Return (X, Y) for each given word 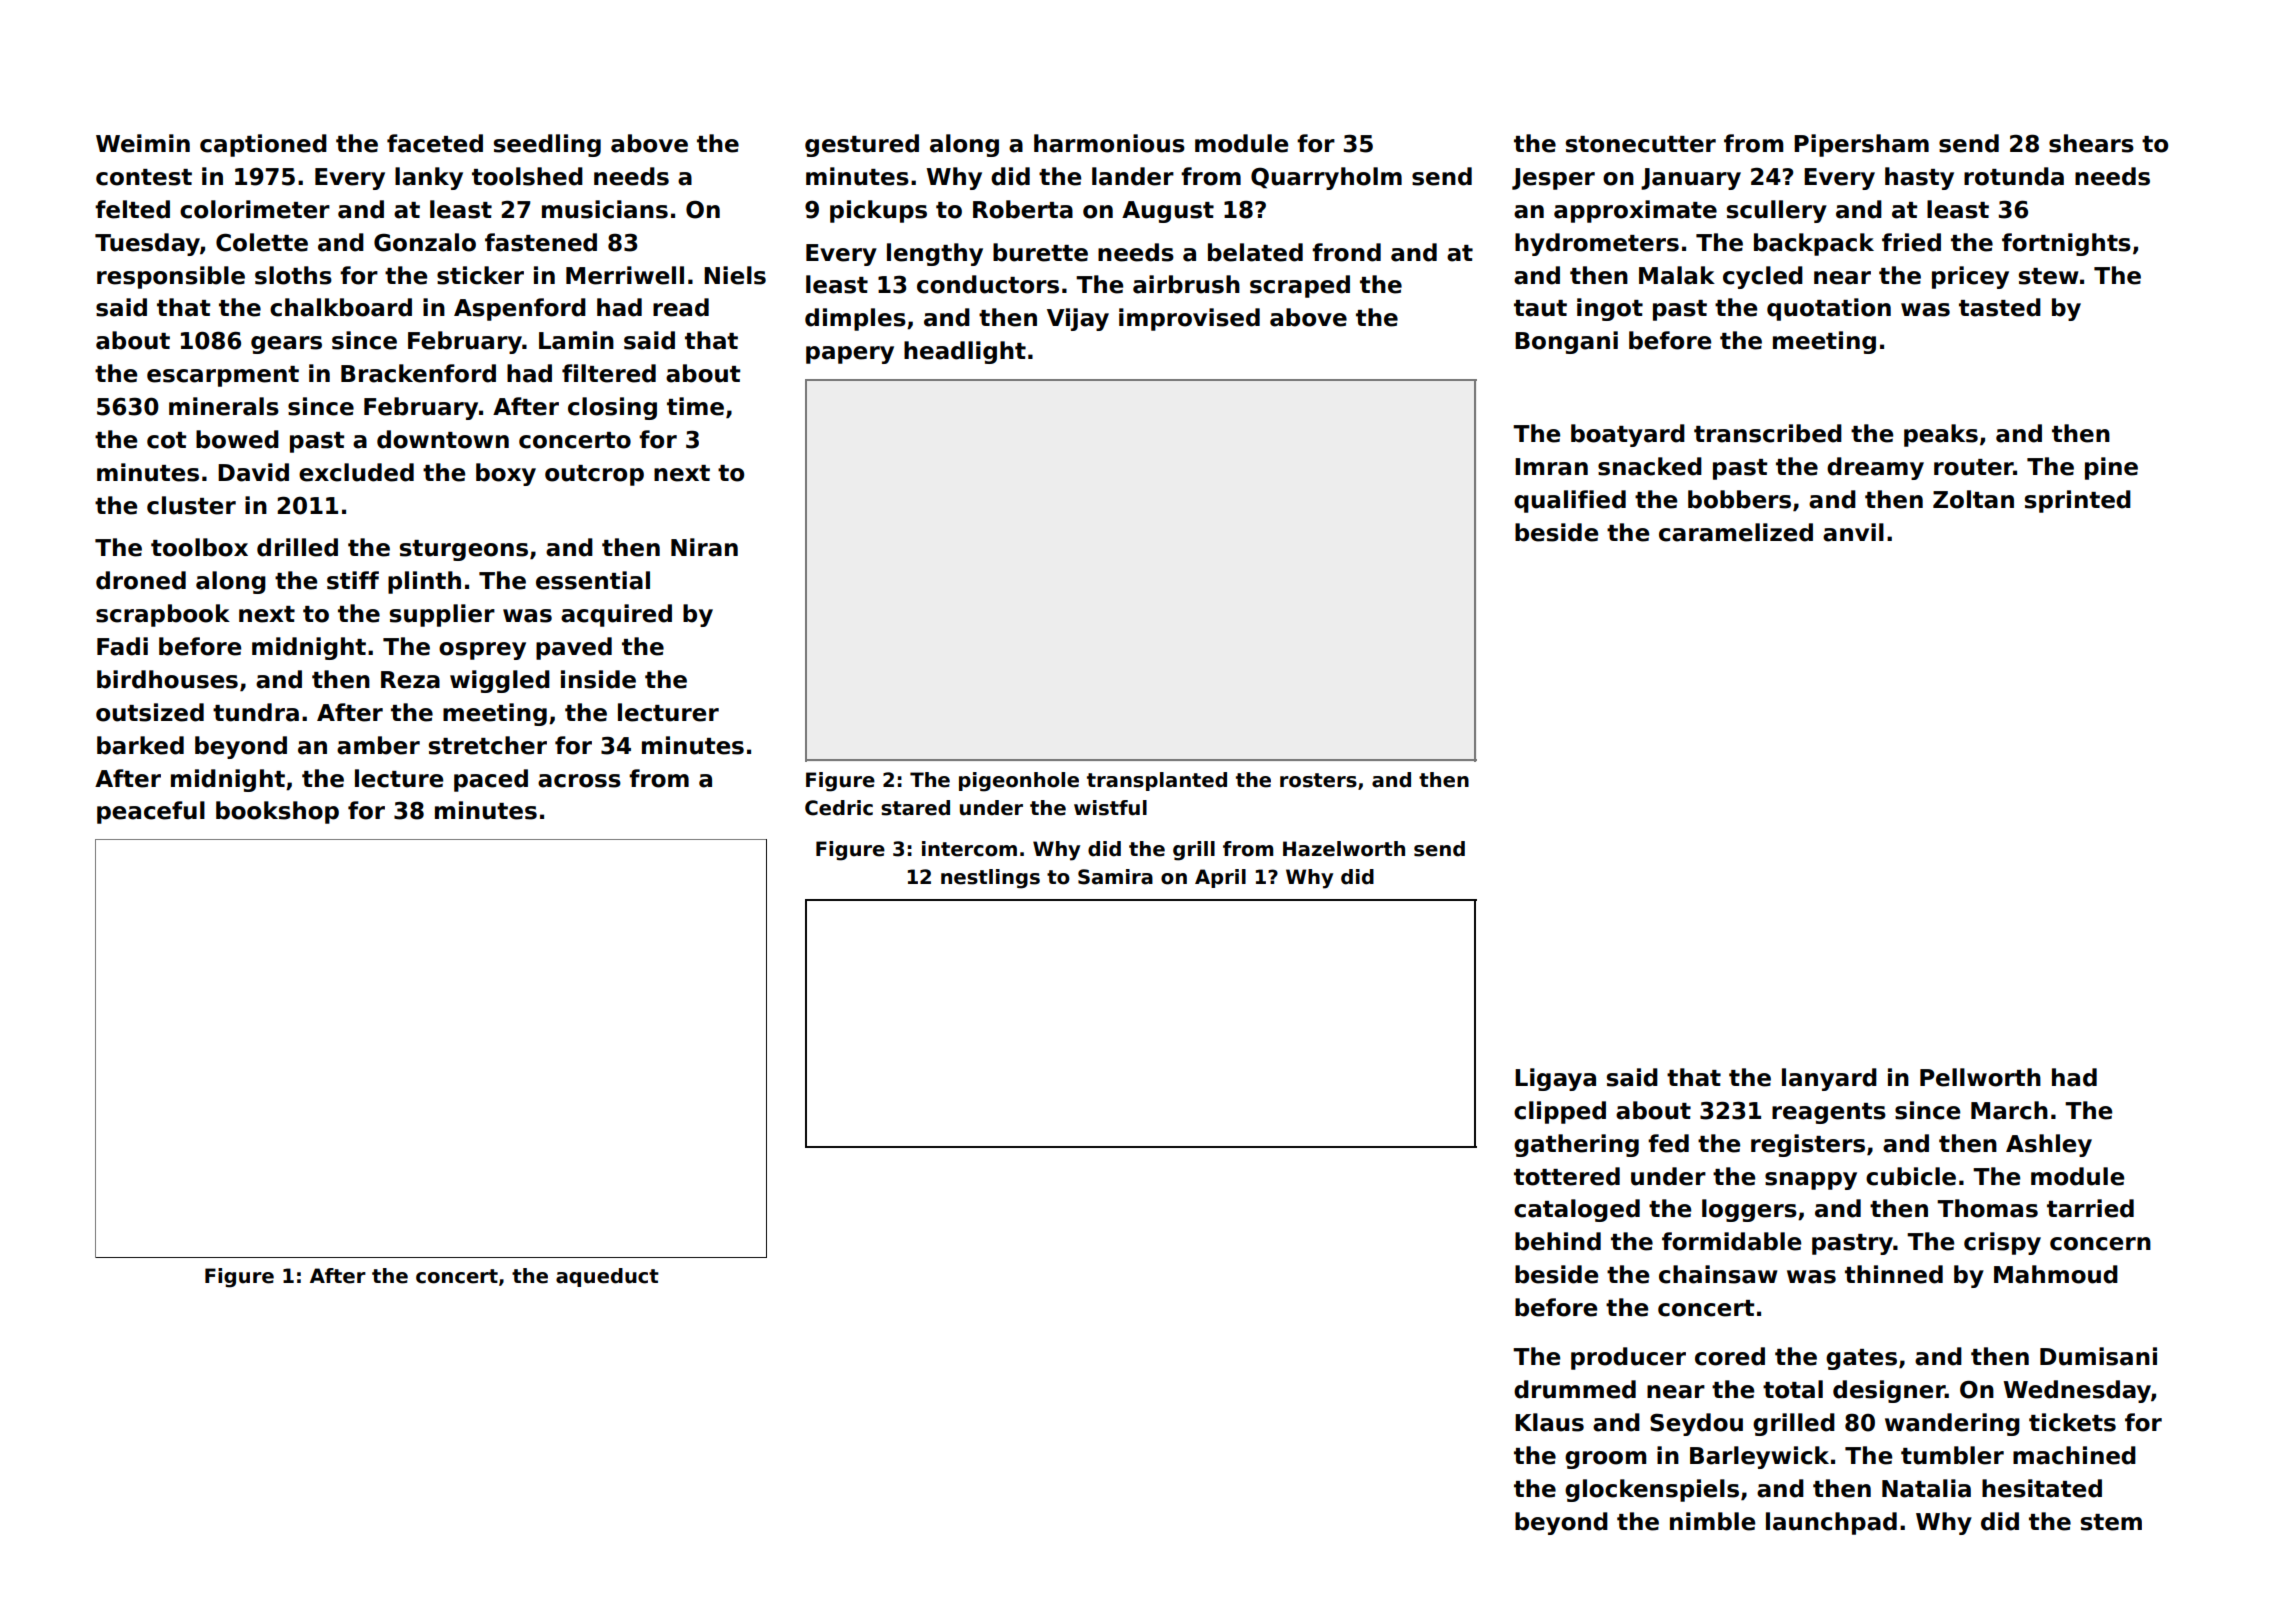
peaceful (151, 812)
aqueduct (607, 1277)
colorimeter (255, 209)
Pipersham (1861, 145)
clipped (1560, 1112)
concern (2100, 1244)
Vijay (1078, 319)
